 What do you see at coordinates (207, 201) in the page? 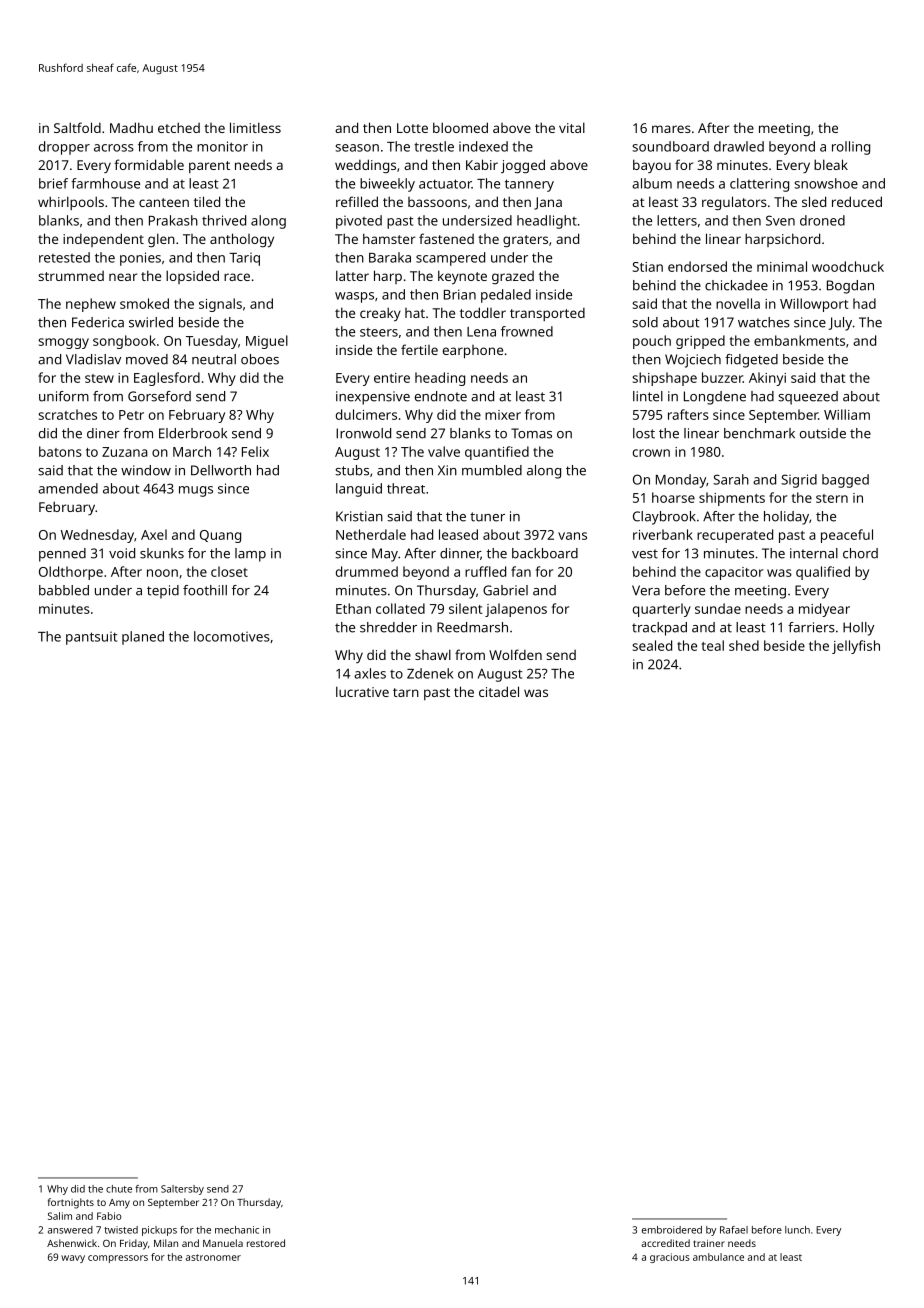
I see `tiled` at bounding box center [207, 201].
